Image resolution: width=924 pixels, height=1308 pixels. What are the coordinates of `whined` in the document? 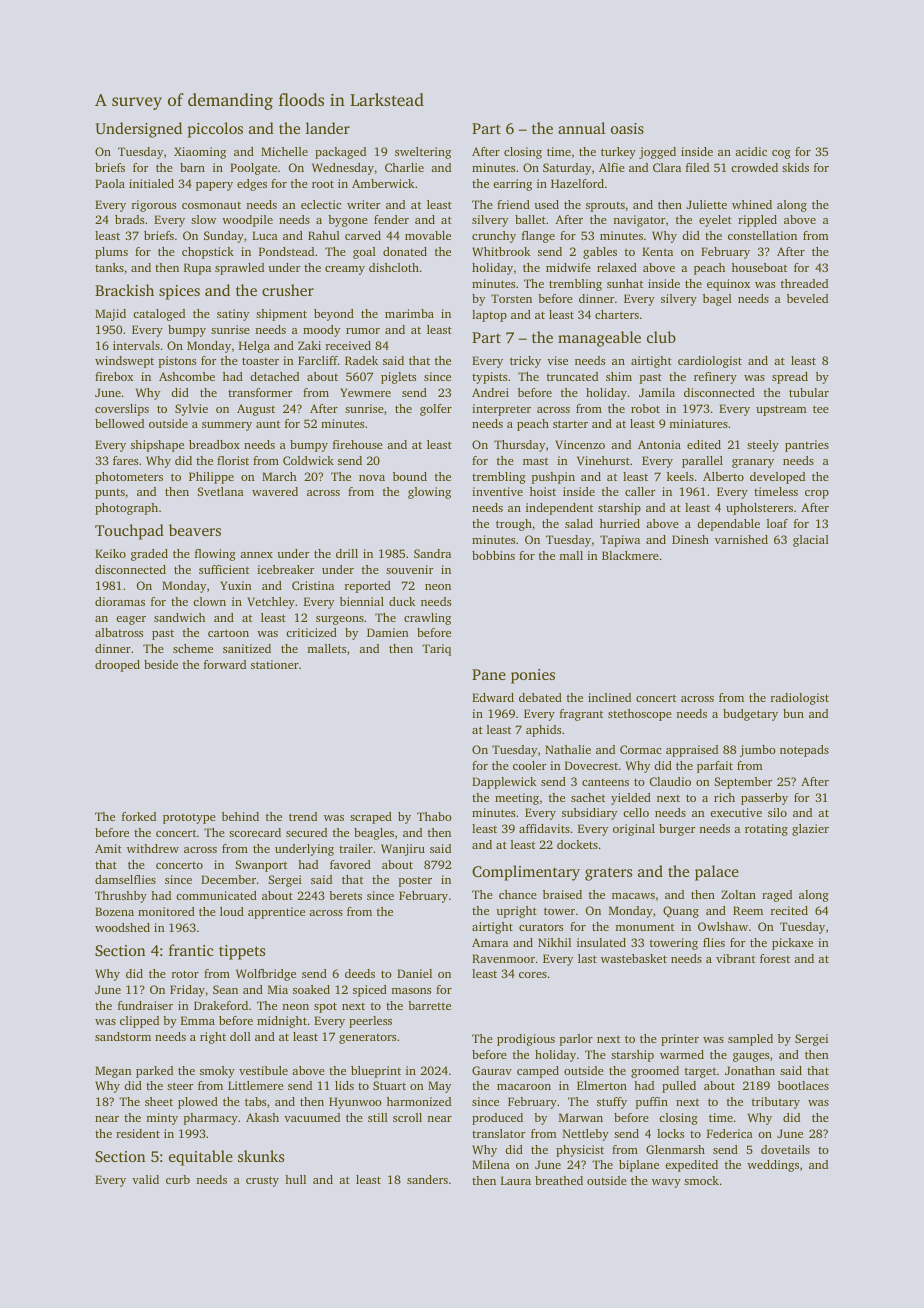 It's located at (752, 204).
